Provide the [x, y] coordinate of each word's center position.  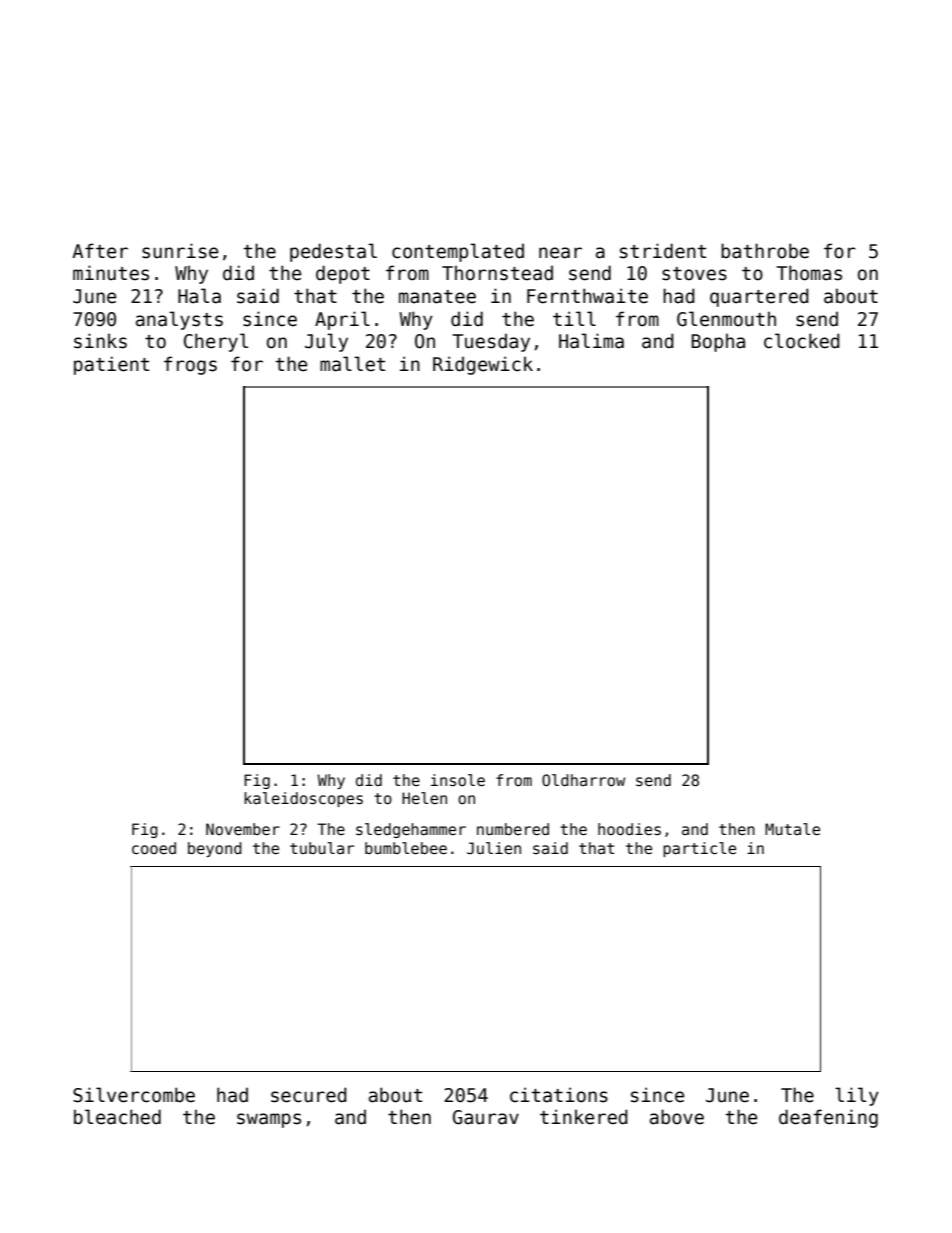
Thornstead [497, 273]
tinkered [584, 1117]
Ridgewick [483, 365]
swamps [269, 1120]
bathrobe [765, 251]
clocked [802, 341]
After [100, 251]
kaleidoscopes [303, 799]
